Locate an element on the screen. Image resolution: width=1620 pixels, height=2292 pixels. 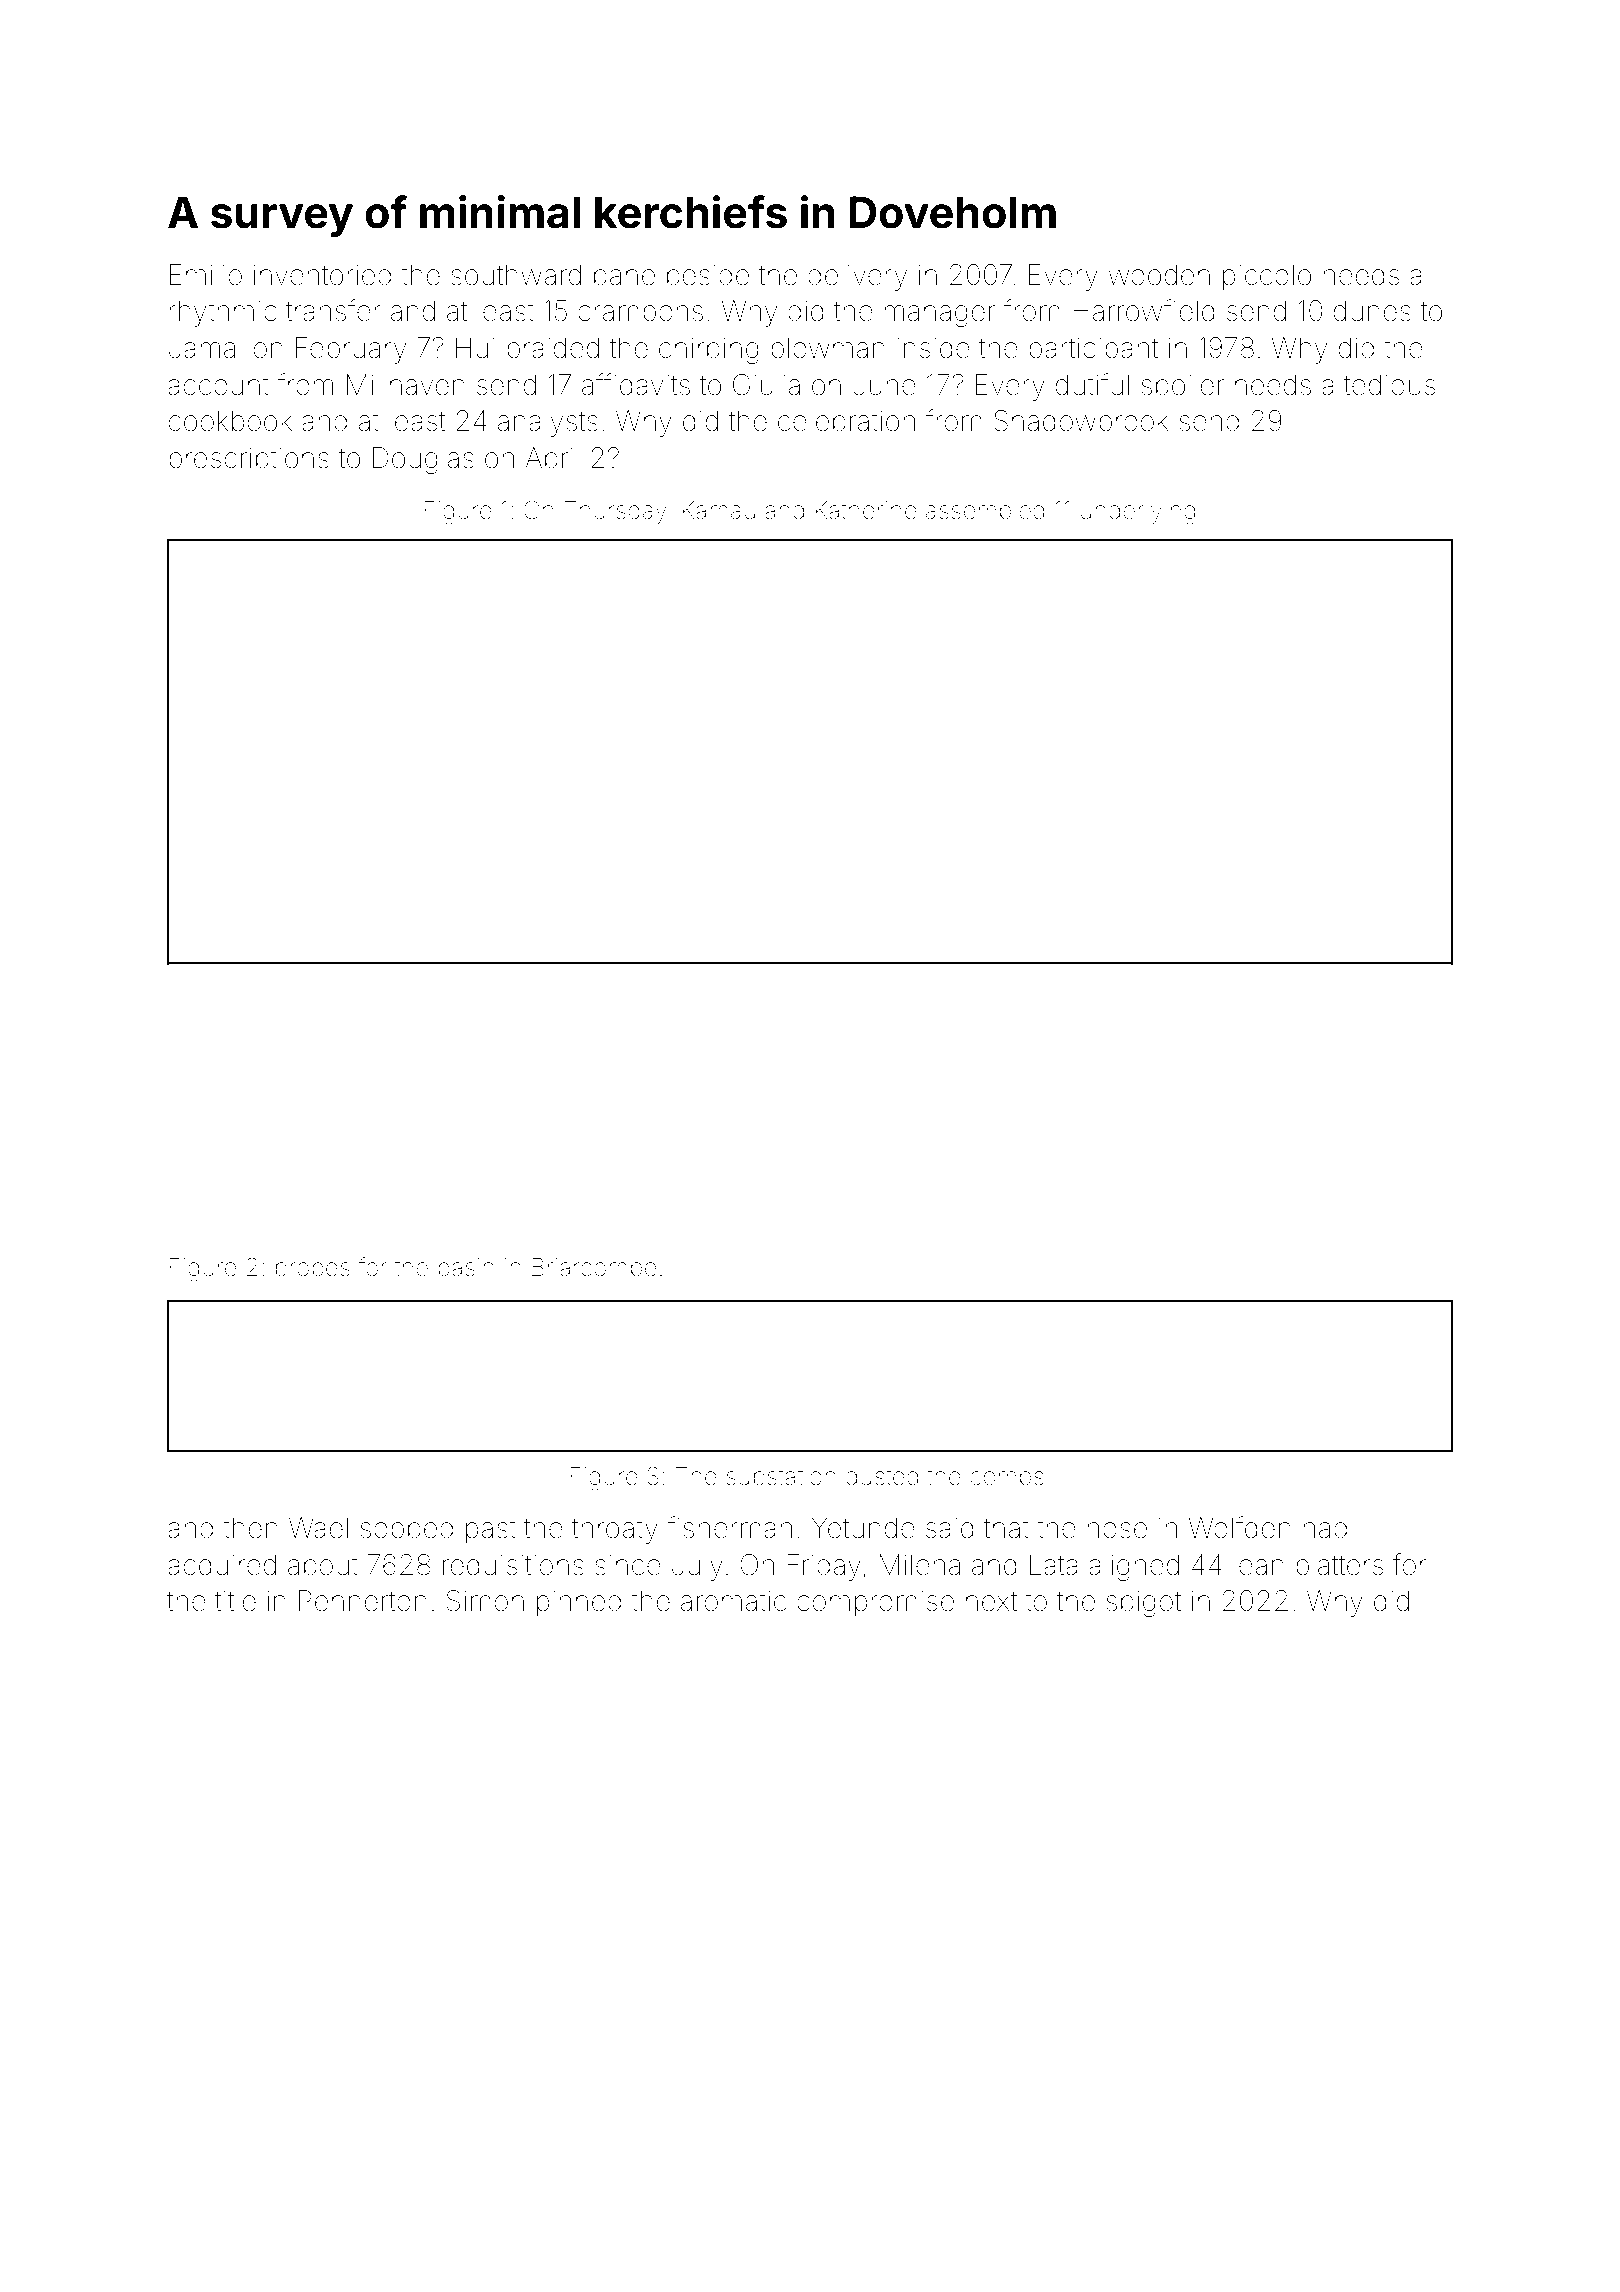
probes is located at coordinates (313, 1269).
